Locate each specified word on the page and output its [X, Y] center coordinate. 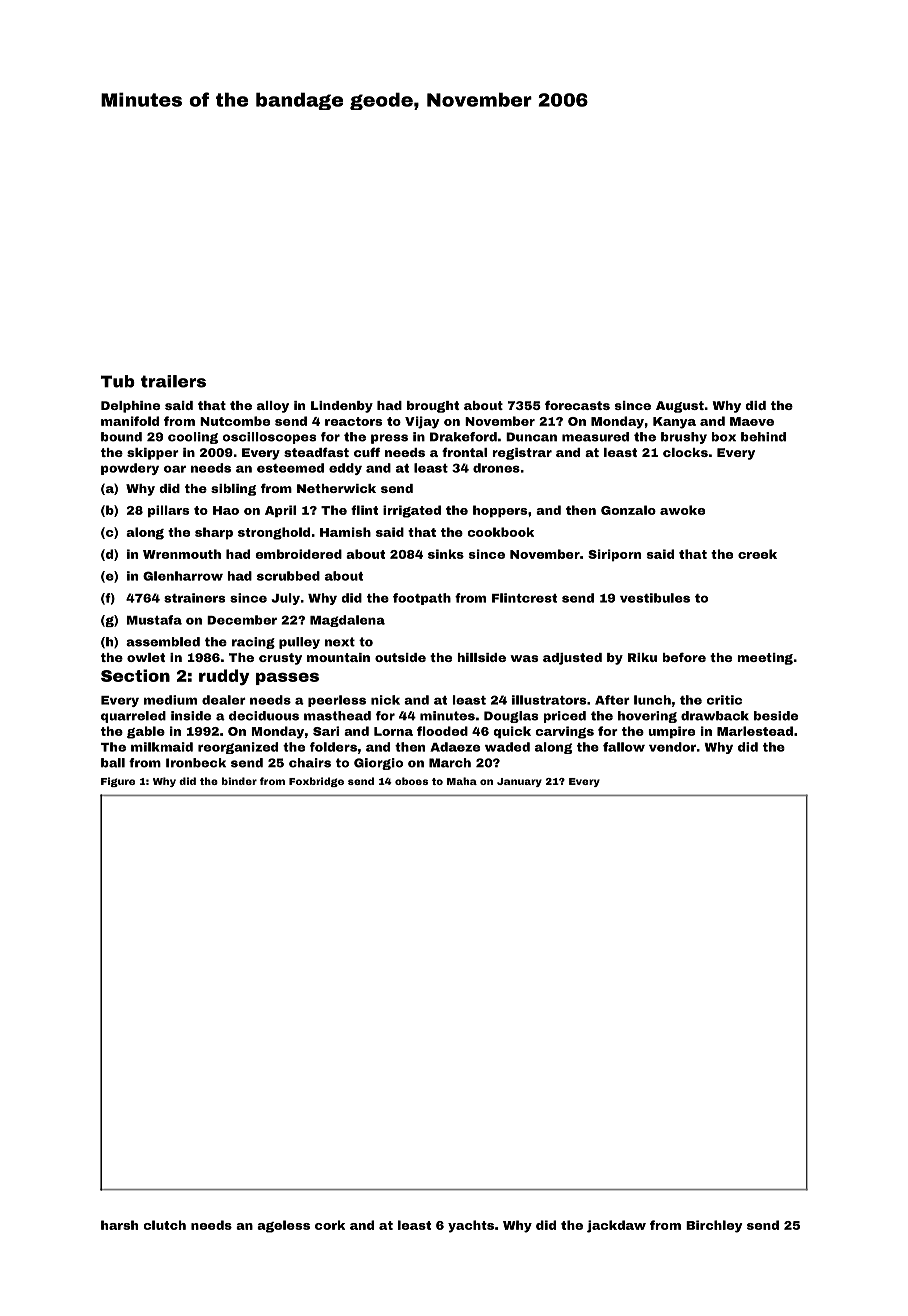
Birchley [714, 1226]
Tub [118, 381]
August [680, 407]
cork [330, 1225]
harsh [119, 1225]
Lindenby [342, 407]
